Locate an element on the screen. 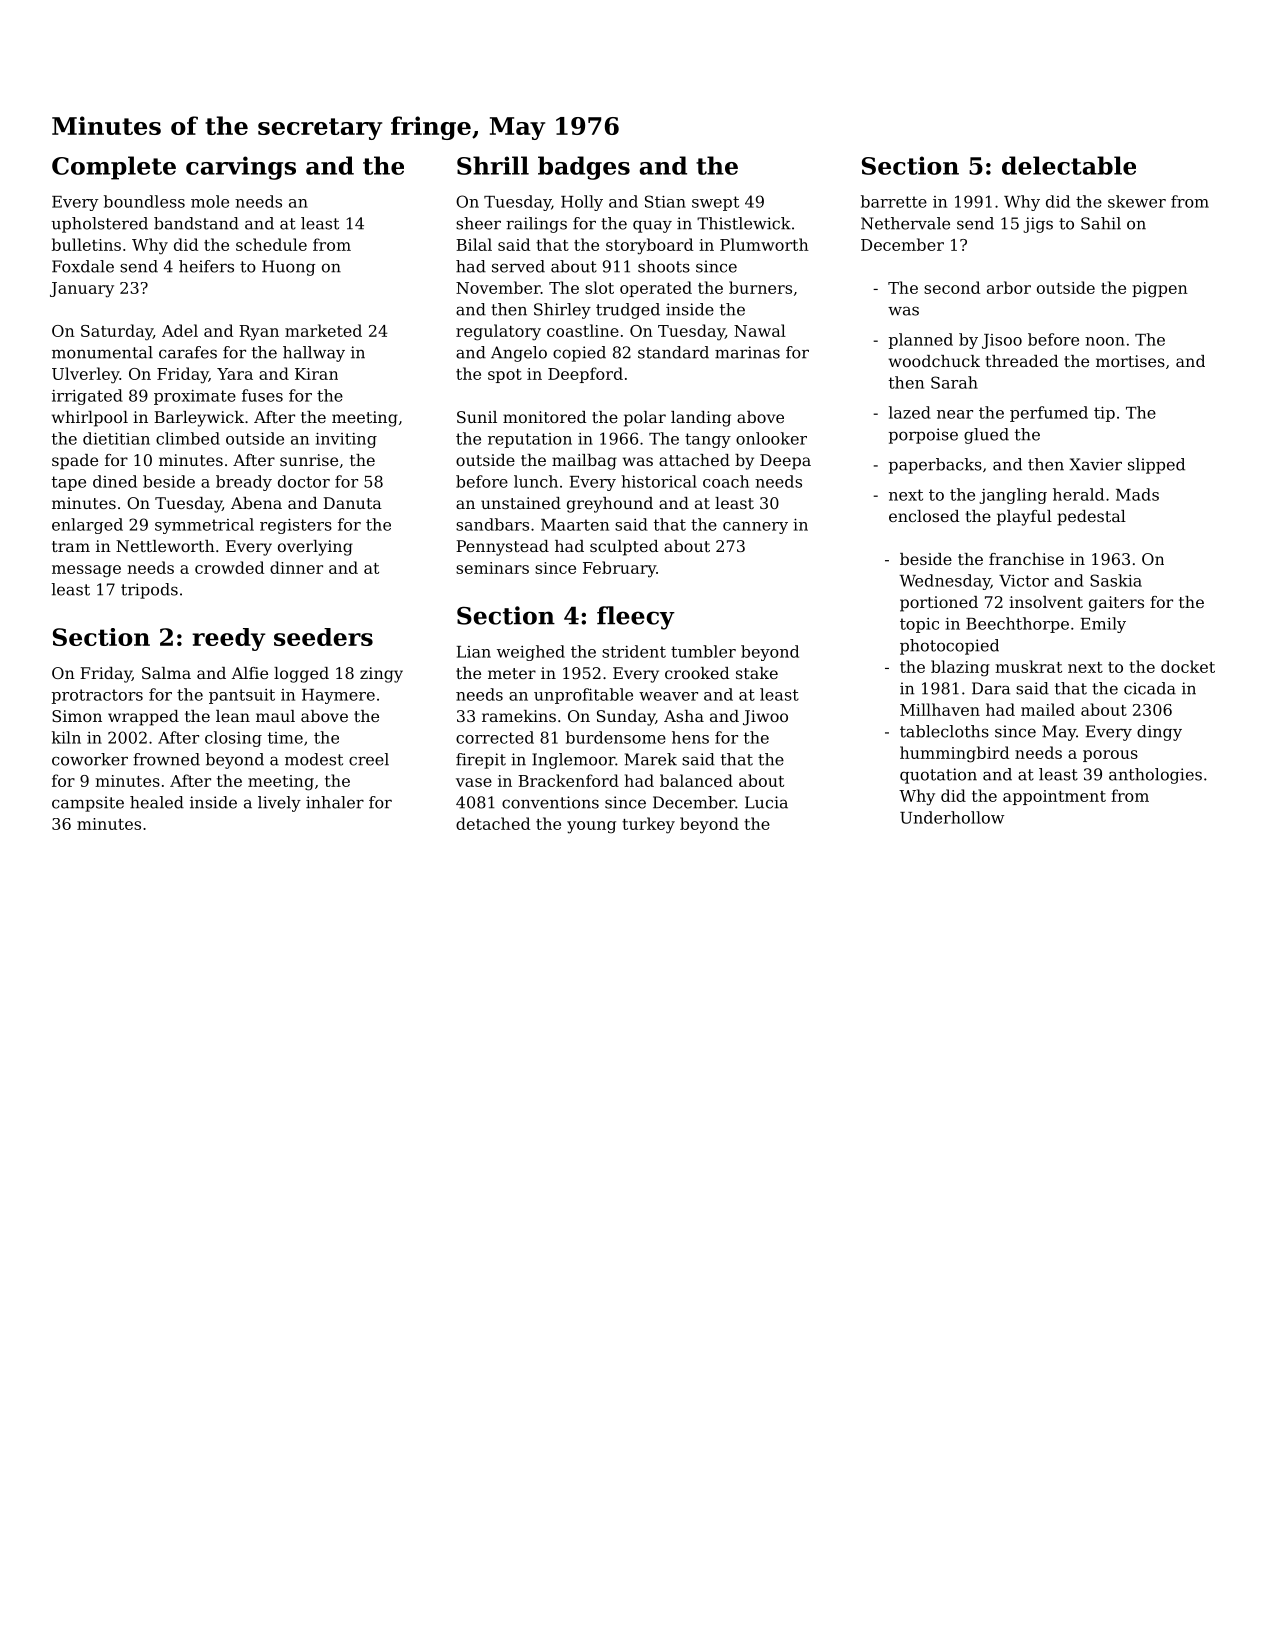 The height and width of the screenshot is (1642, 1269). tablecloths is located at coordinates (944, 731).
